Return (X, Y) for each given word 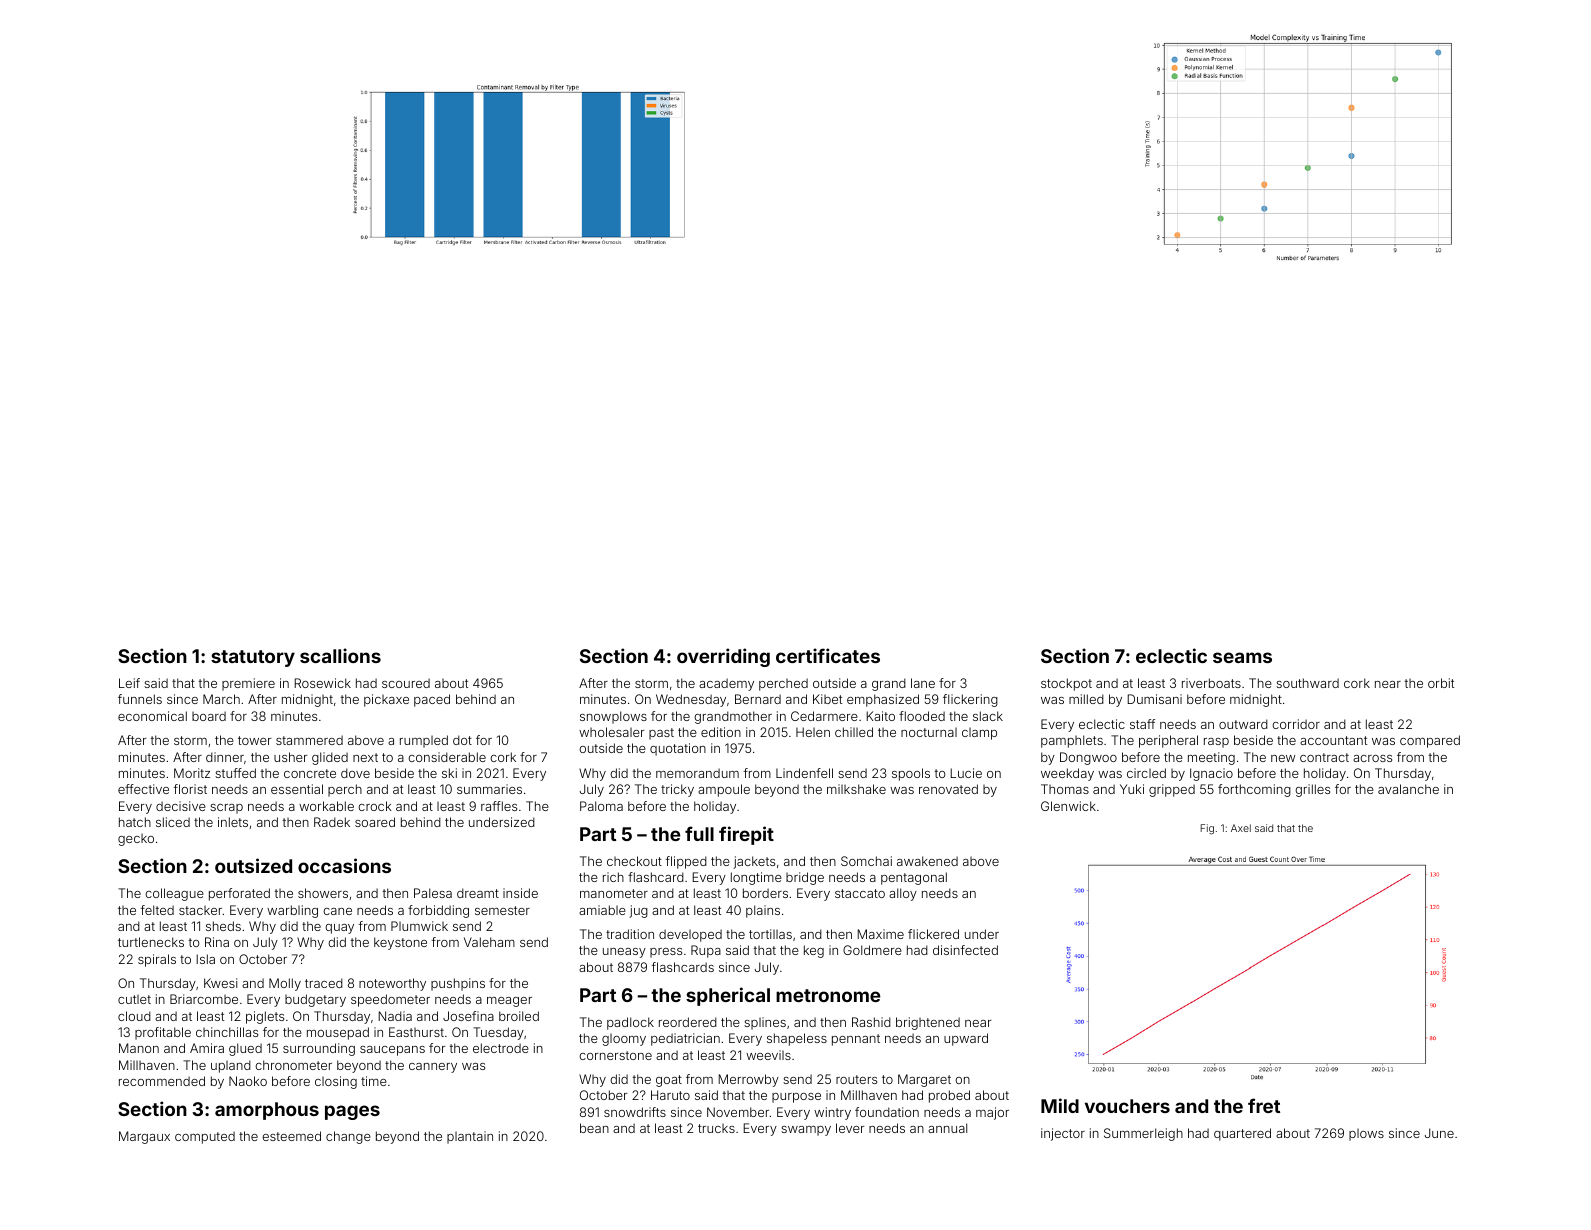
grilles (1312, 790)
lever (850, 1128)
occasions (344, 865)
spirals (157, 960)
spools (911, 774)
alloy (903, 894)
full (699, 833)
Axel (1241, 828)
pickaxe (386, 700)
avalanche (1408, 789)
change (348, 1137)
